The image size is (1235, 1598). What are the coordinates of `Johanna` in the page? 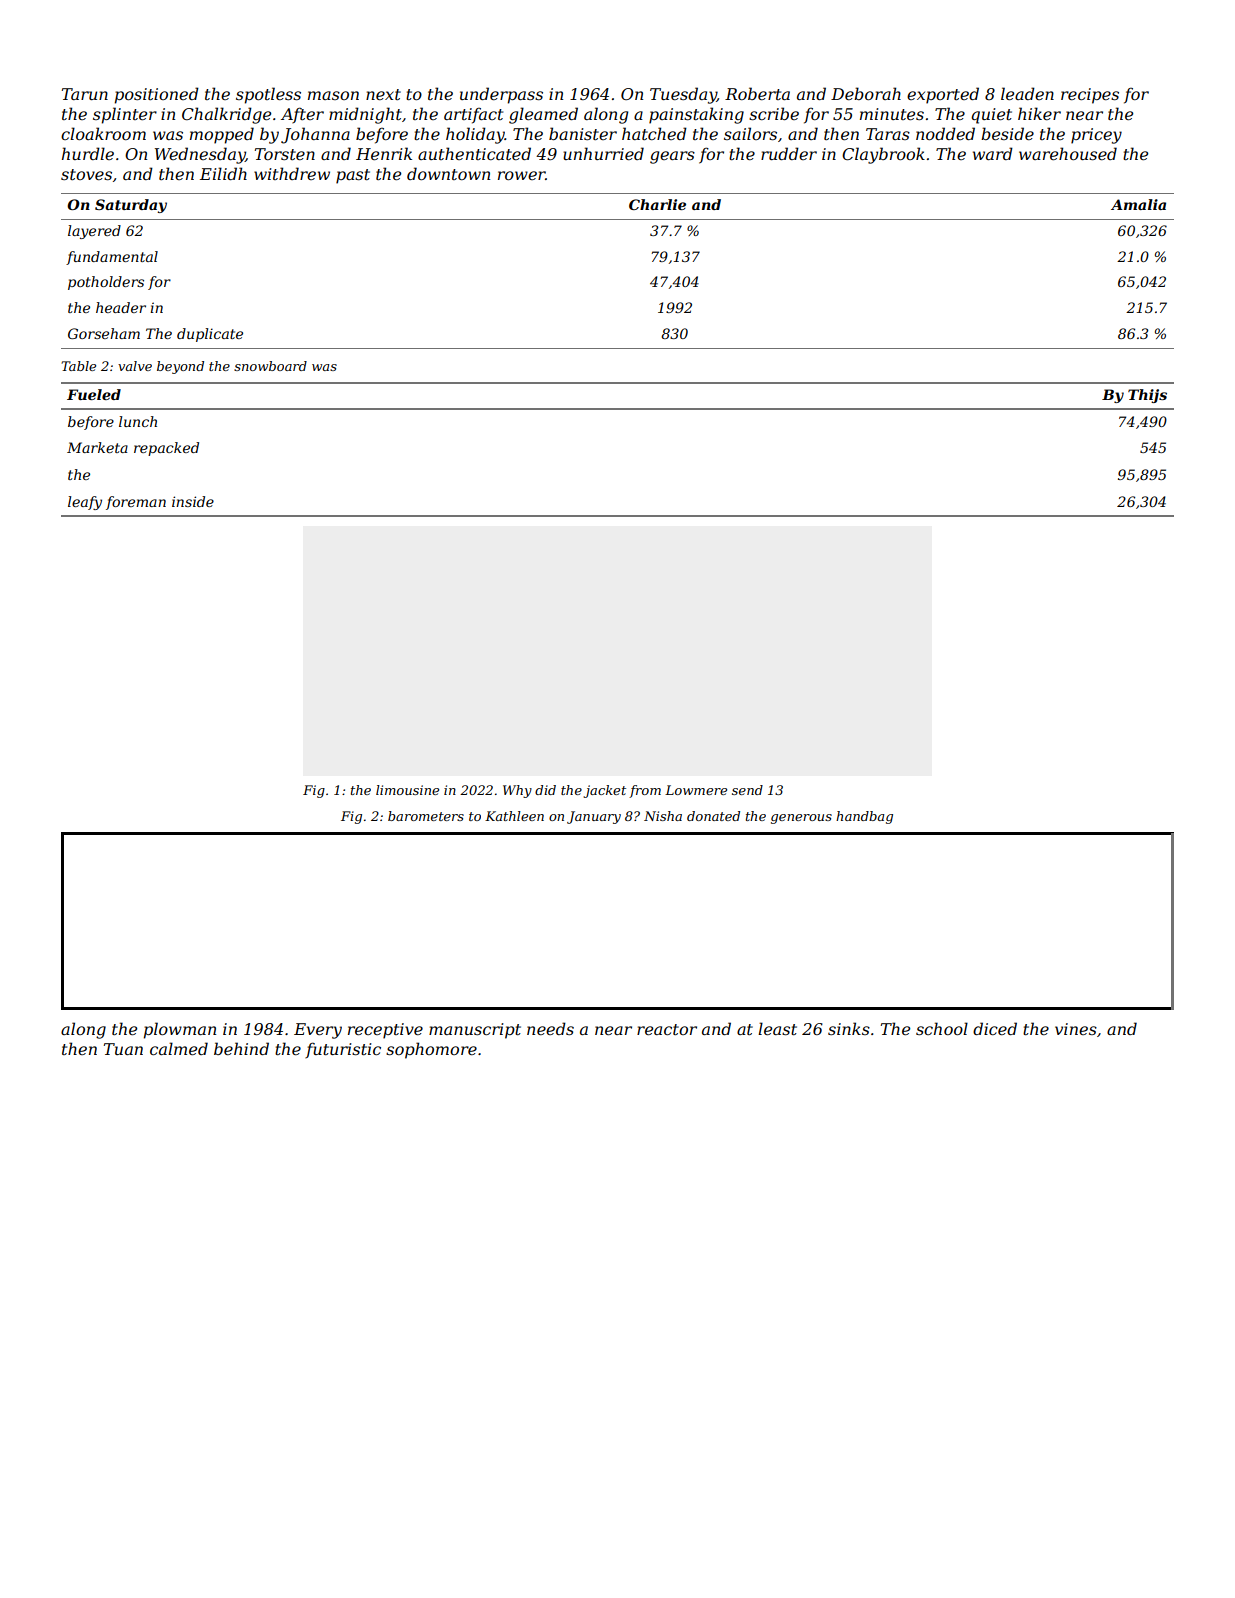 It's located at (315, 135).
